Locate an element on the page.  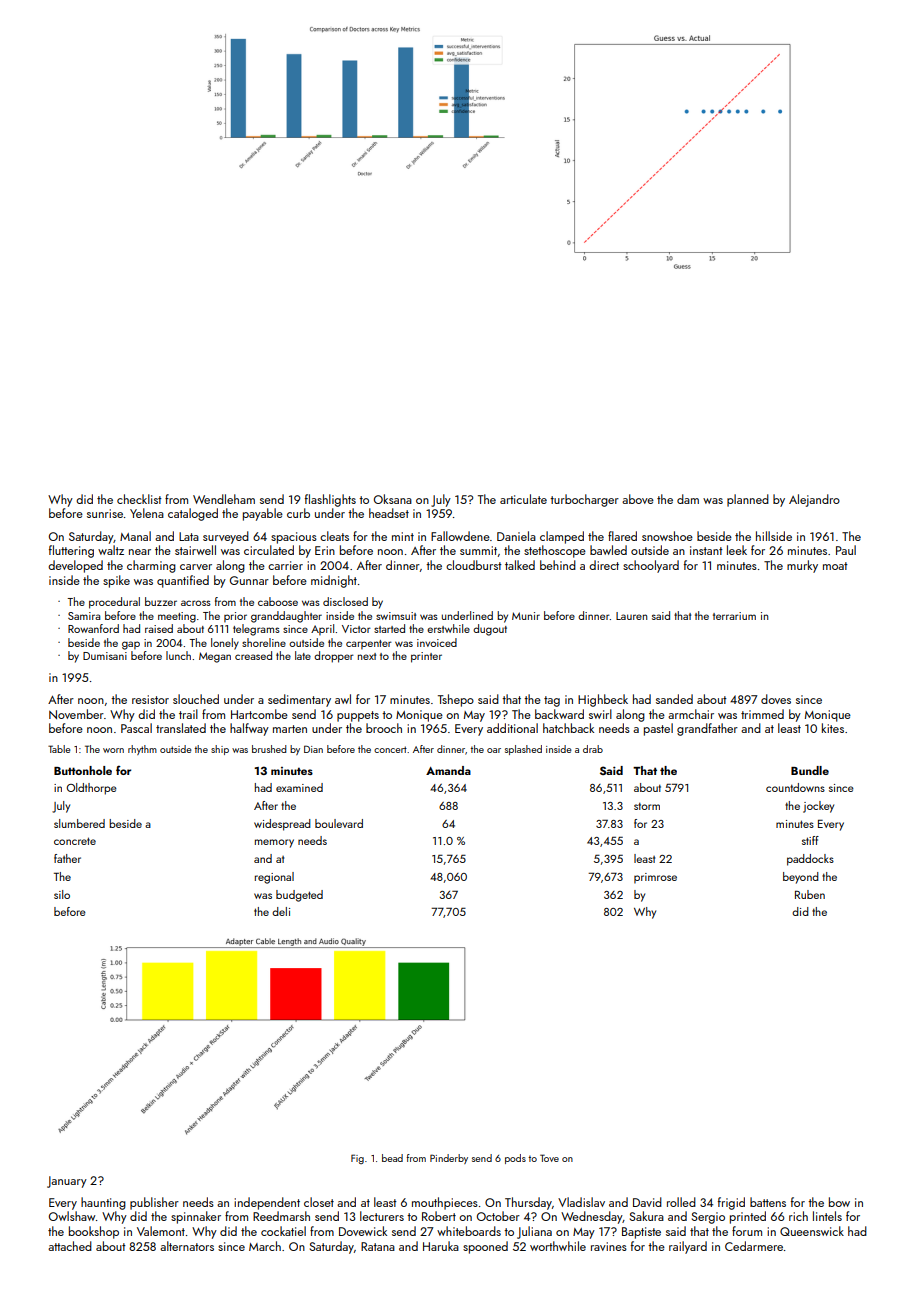
deli is located at coordinates (281, 911).
